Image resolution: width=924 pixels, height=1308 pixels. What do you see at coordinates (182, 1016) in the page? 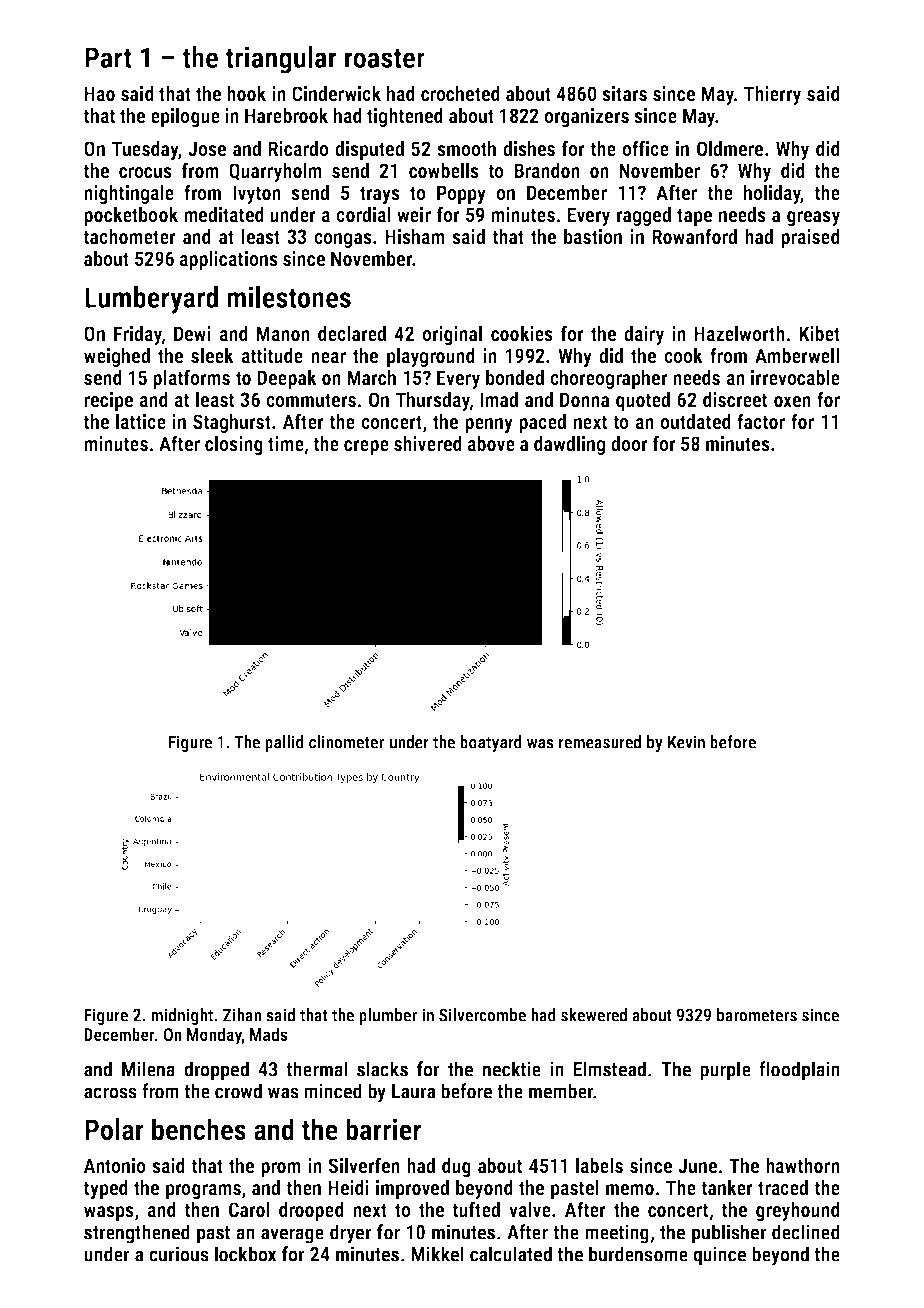
I see `midnight` at bounding box center [182, 1016].
